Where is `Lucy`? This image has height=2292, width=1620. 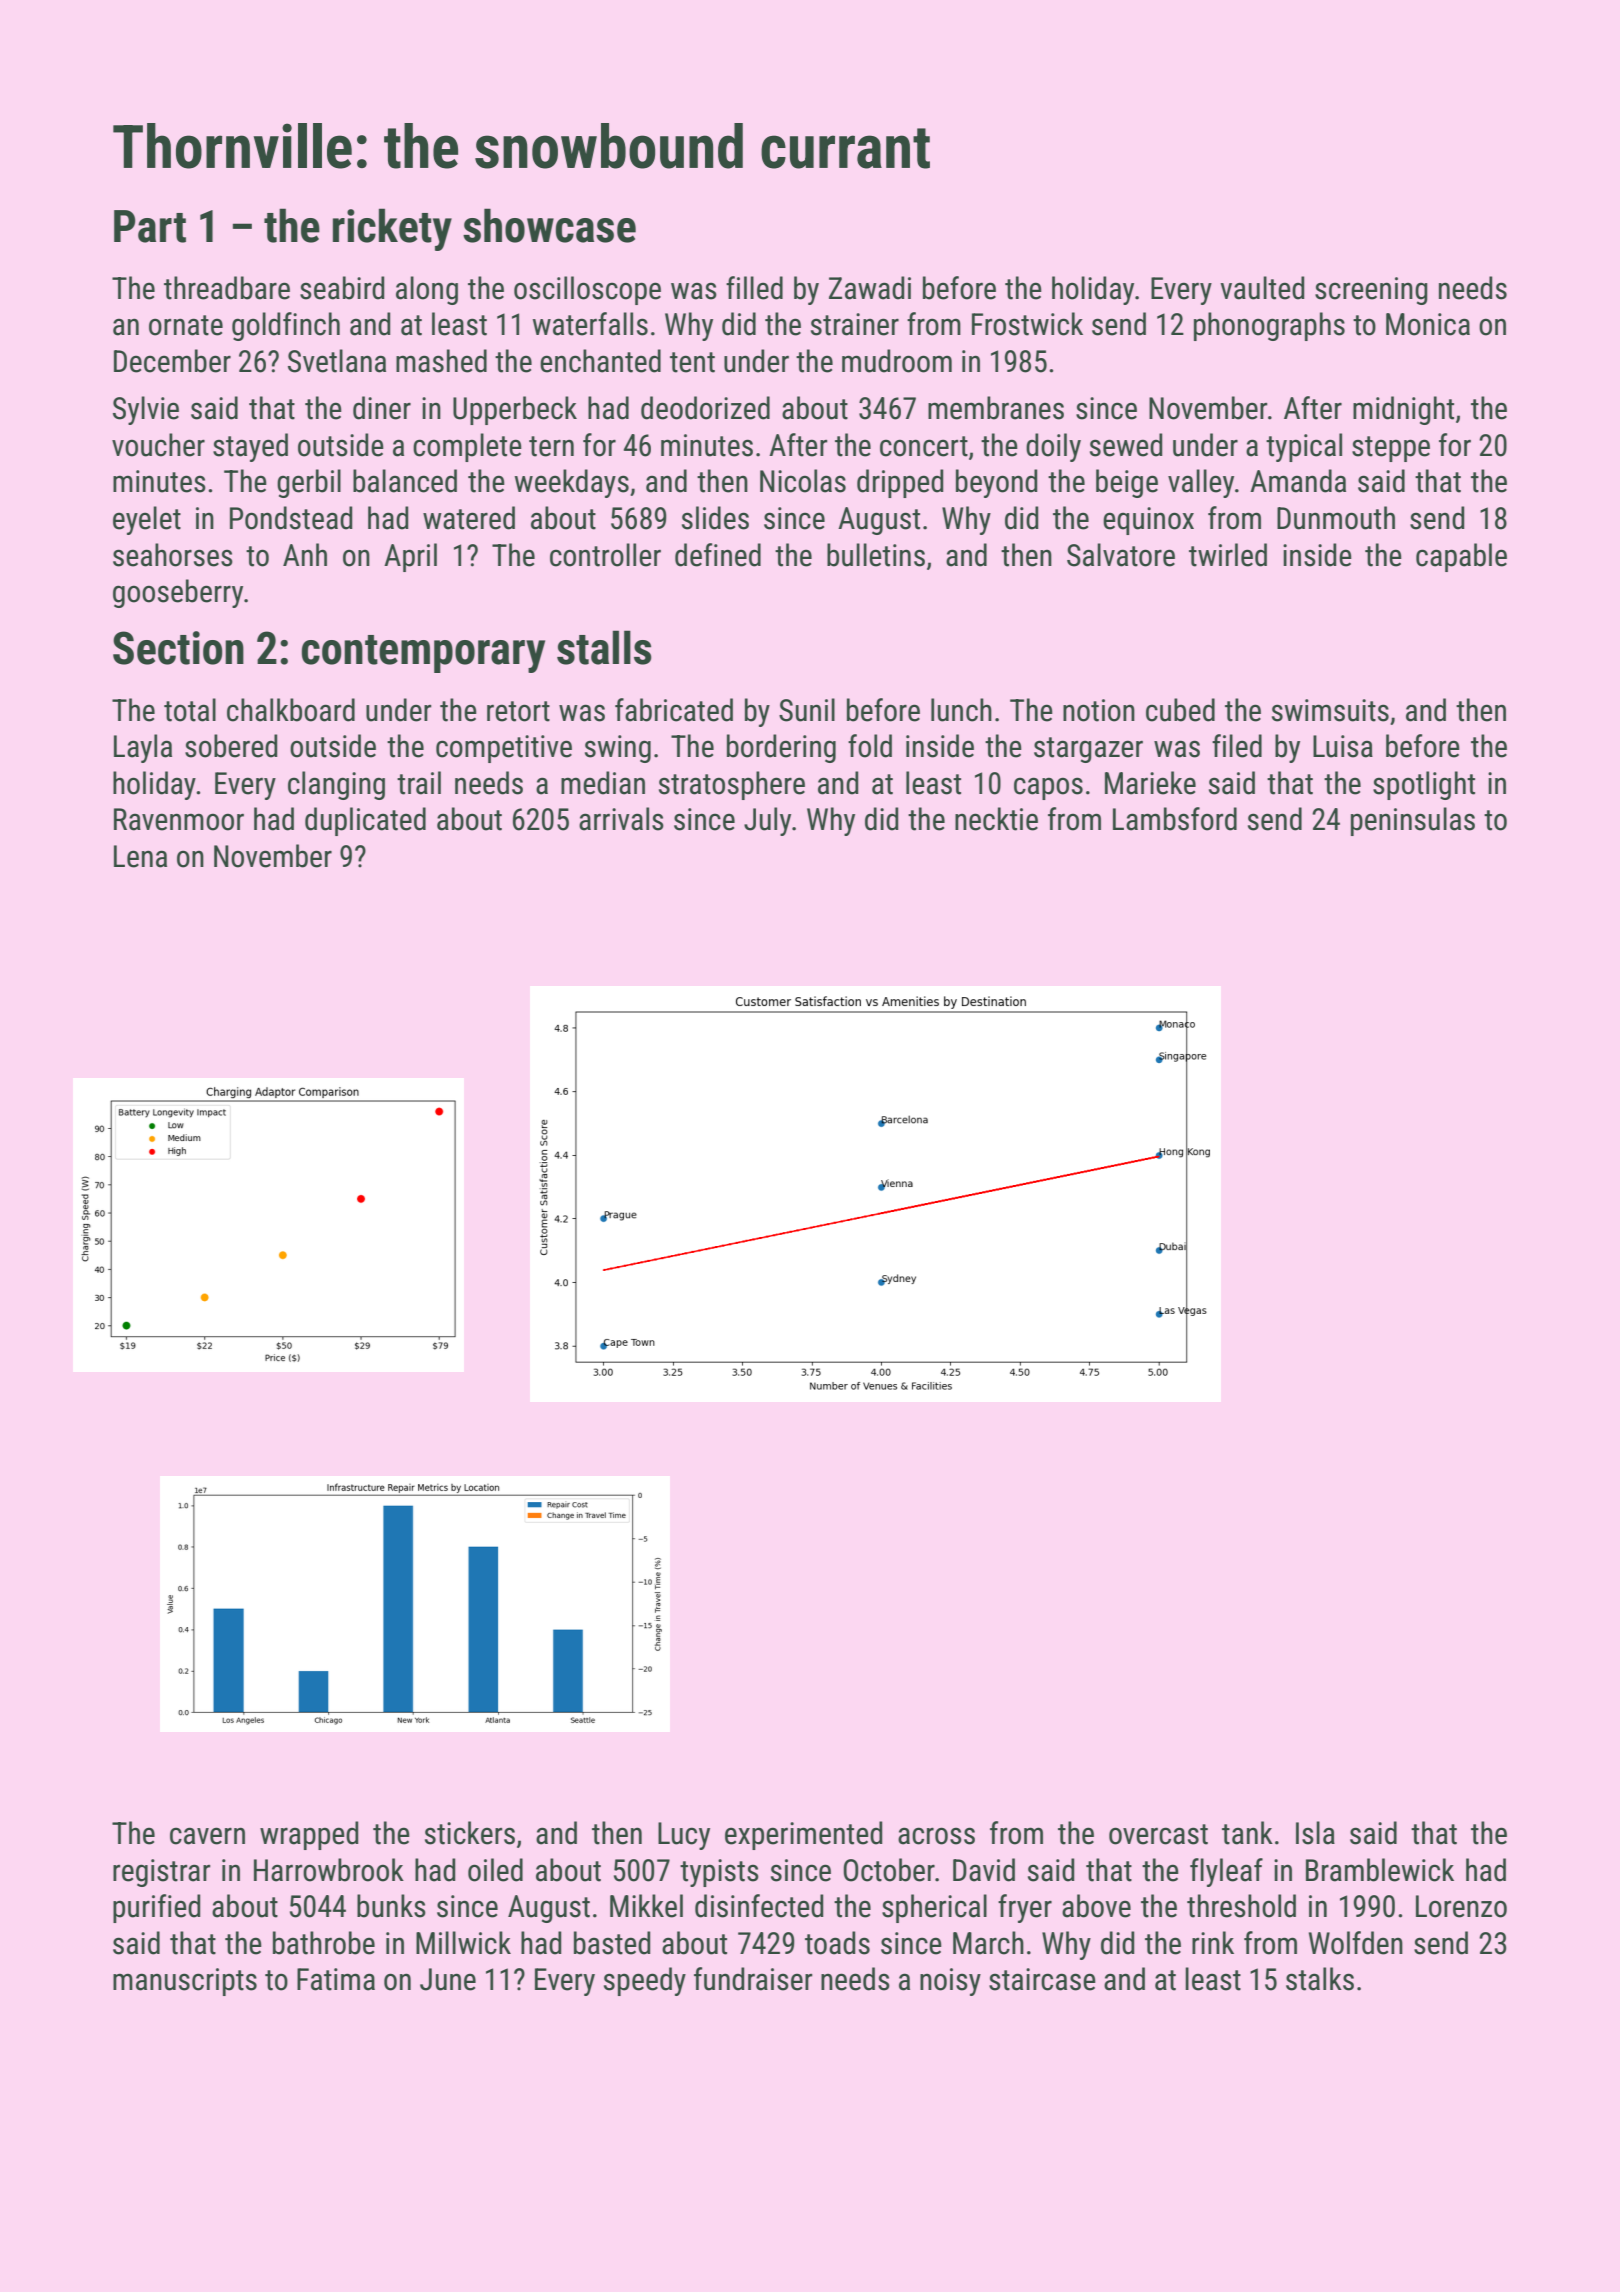 Lucy is located at coordinates (684, 1836).
